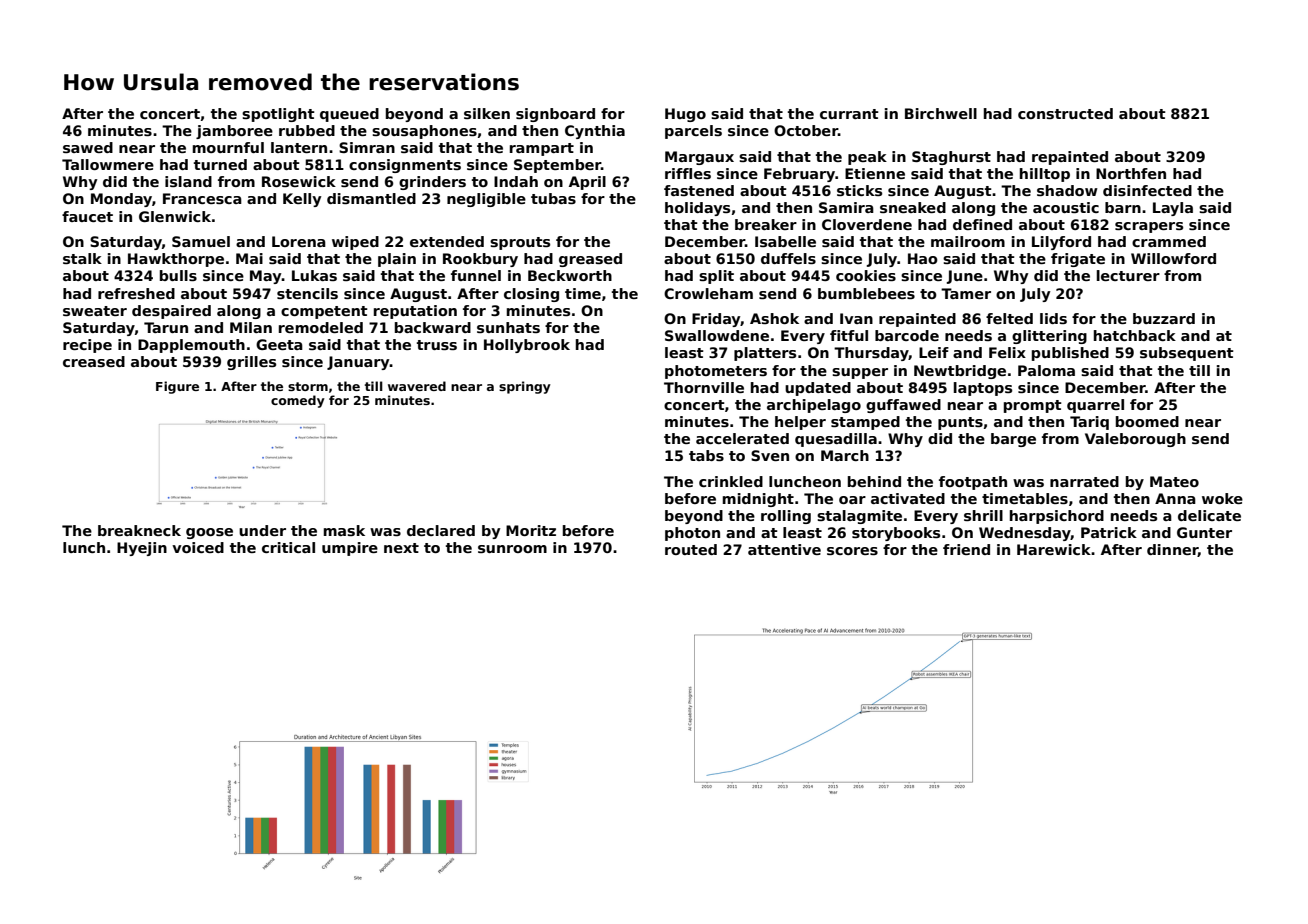 This page has height=924, width=1308. Describe the element at coordinates (531, 295) in the page. I see `closing` at that location.
